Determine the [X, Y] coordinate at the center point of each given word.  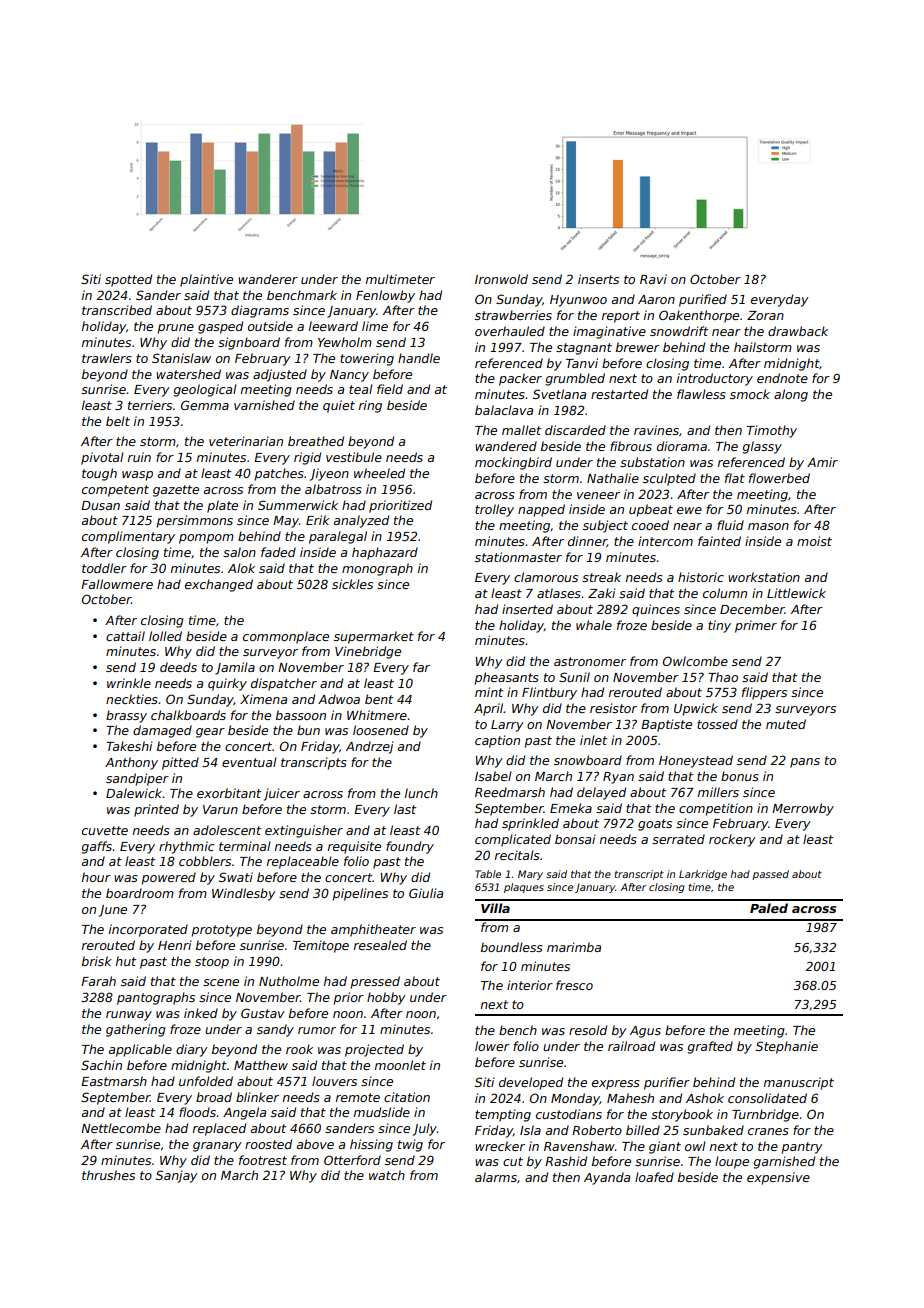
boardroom [140, 893]
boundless [511, 947]
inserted [527, 609]
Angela [244, 1113]
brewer [638, 347]
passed [770, 875]
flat [735, 478]
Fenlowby [385, 296]
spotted [128, 280]
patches [279, 474]
